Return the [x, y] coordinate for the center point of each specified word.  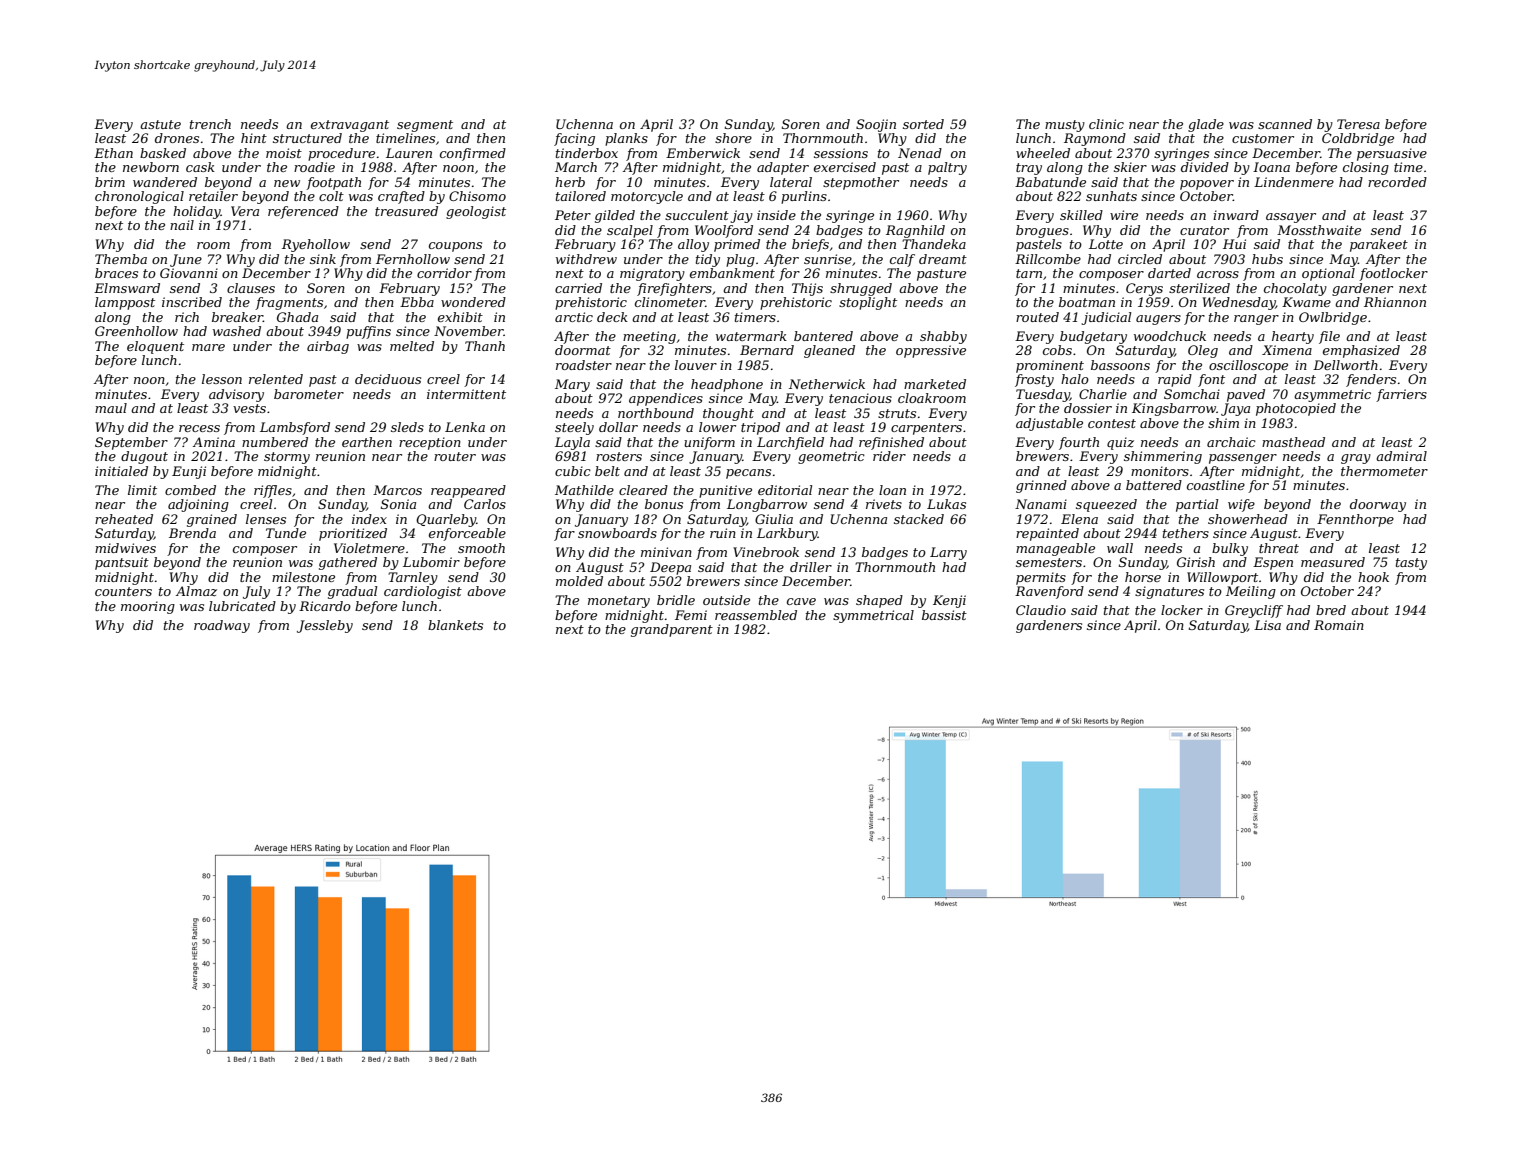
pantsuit [122, 563]
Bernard [767, 350]
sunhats [1111, 196]
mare [208, 347]
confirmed [473, 154]
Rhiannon [1395, 302]
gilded [615, 216]
